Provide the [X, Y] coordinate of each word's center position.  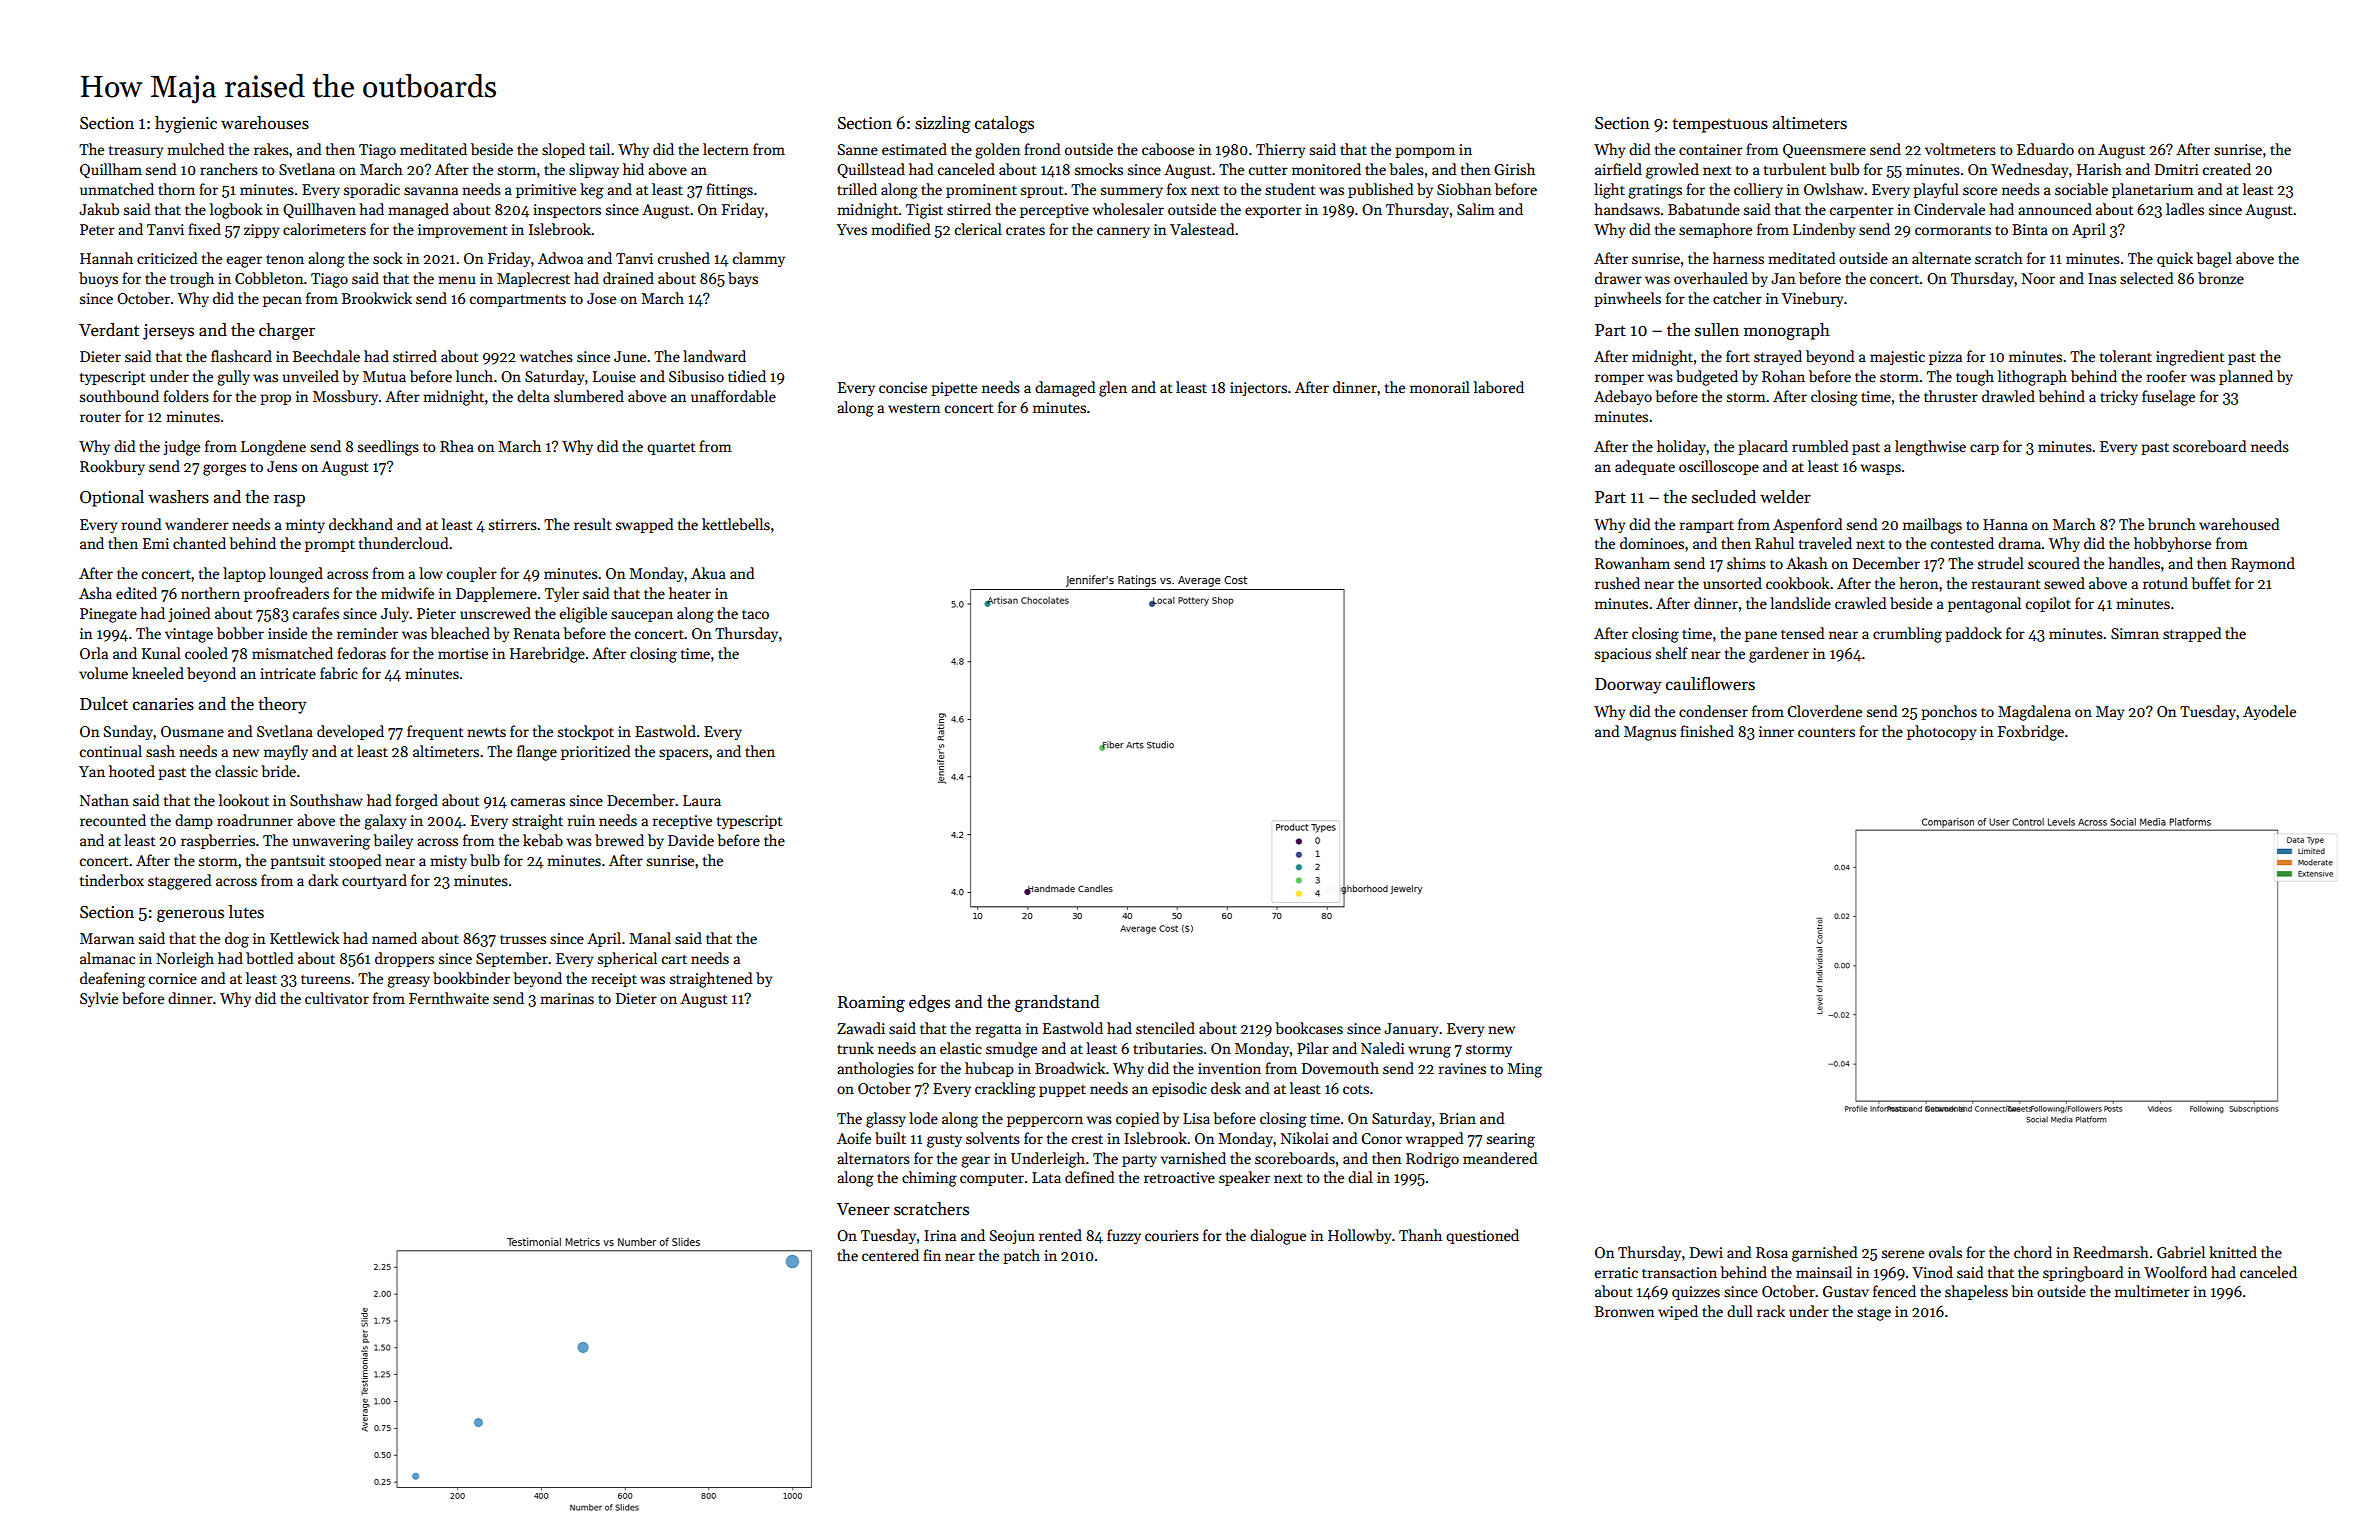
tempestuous [1720, 125]
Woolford [2175, 1272]
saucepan [642, 616]
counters [1826, 732]
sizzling [943, 124]
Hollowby [1359, 1236]
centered [890, 1255]
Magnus [1650, 733]
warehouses [265, 123]
